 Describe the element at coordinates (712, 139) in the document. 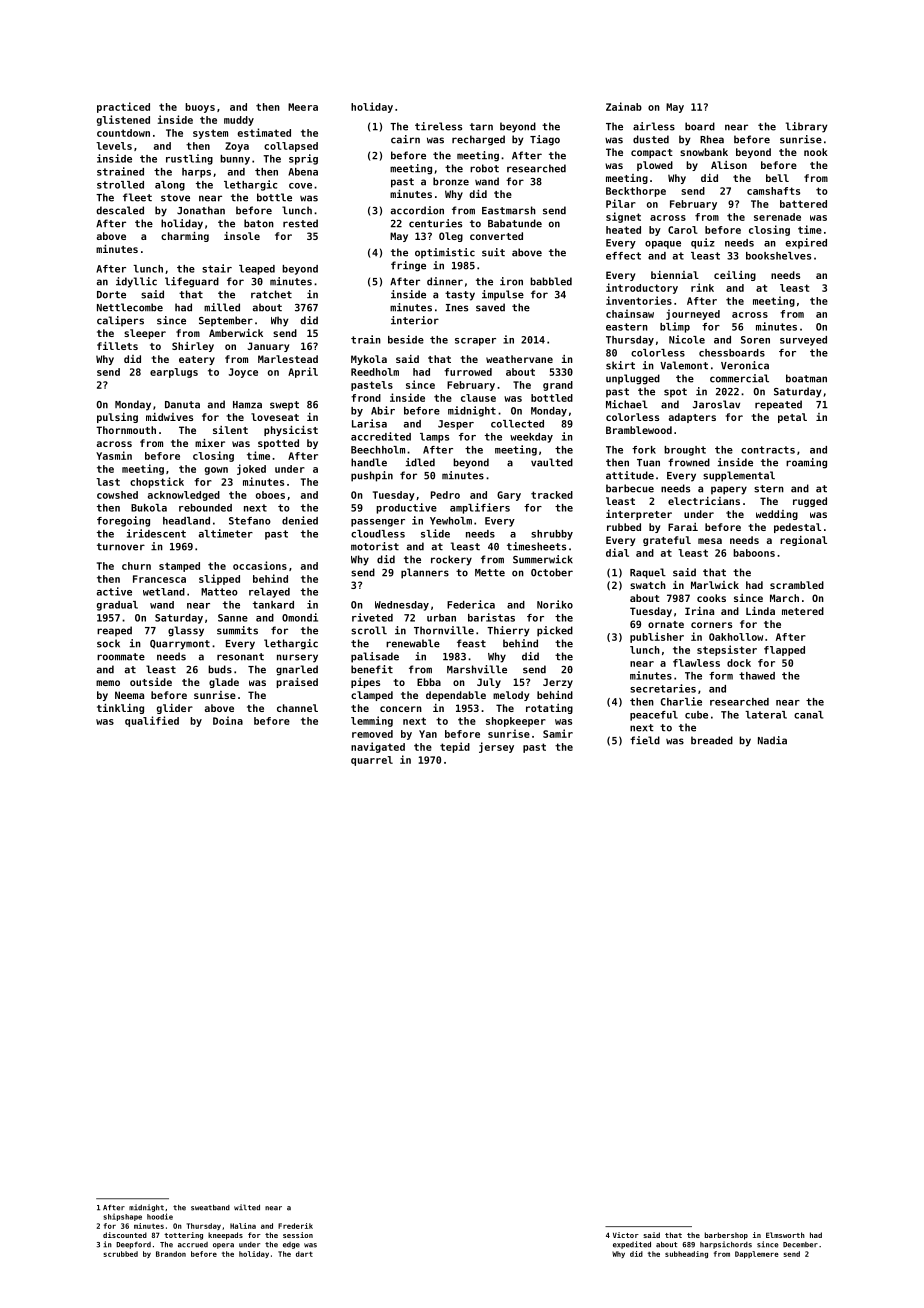

I see `Rhea` at that location.
